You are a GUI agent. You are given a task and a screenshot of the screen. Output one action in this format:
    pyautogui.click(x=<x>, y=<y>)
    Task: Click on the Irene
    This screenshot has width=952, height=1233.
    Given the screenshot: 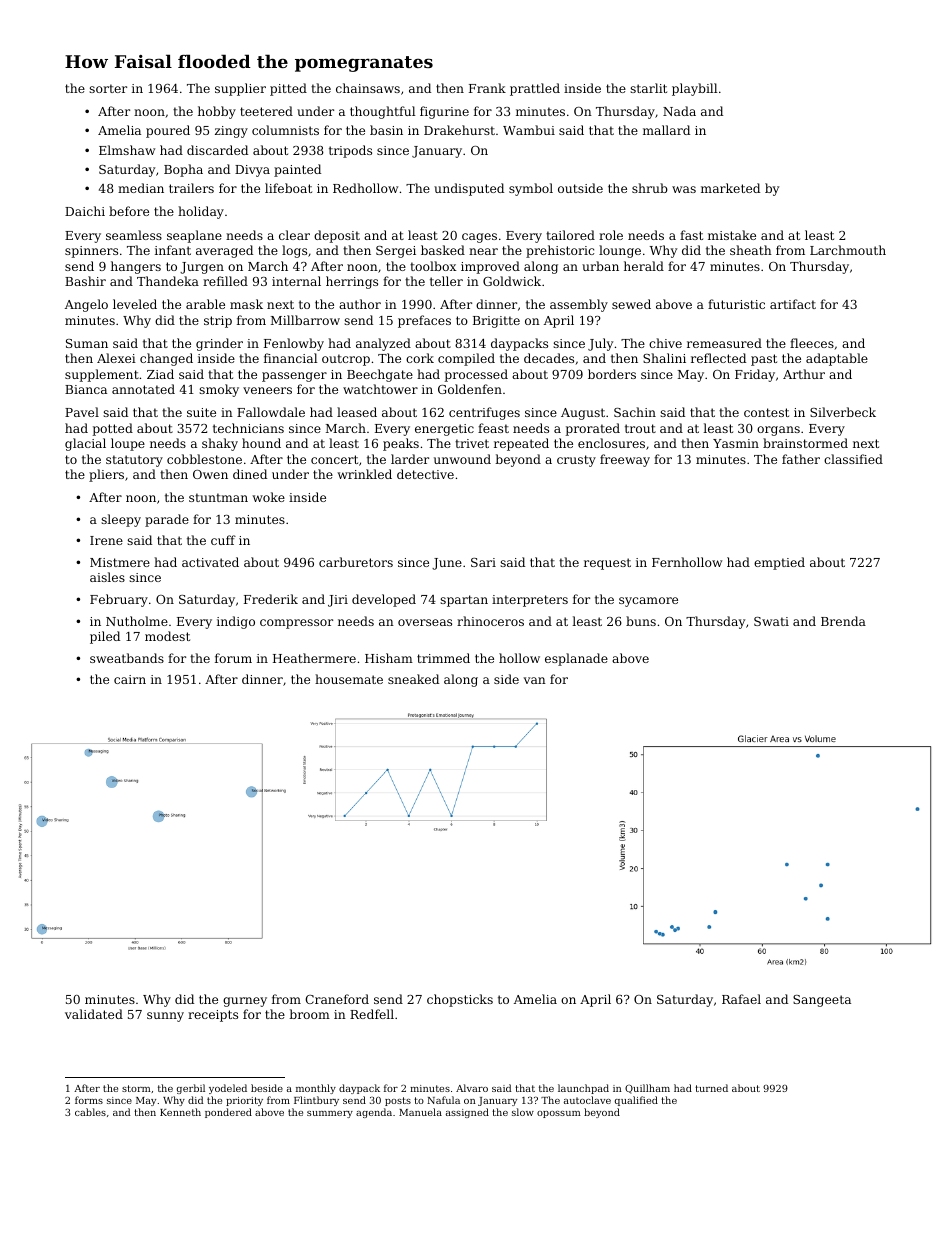 What is the action you would take?
    pyautogui.click(x=106, y=540)
